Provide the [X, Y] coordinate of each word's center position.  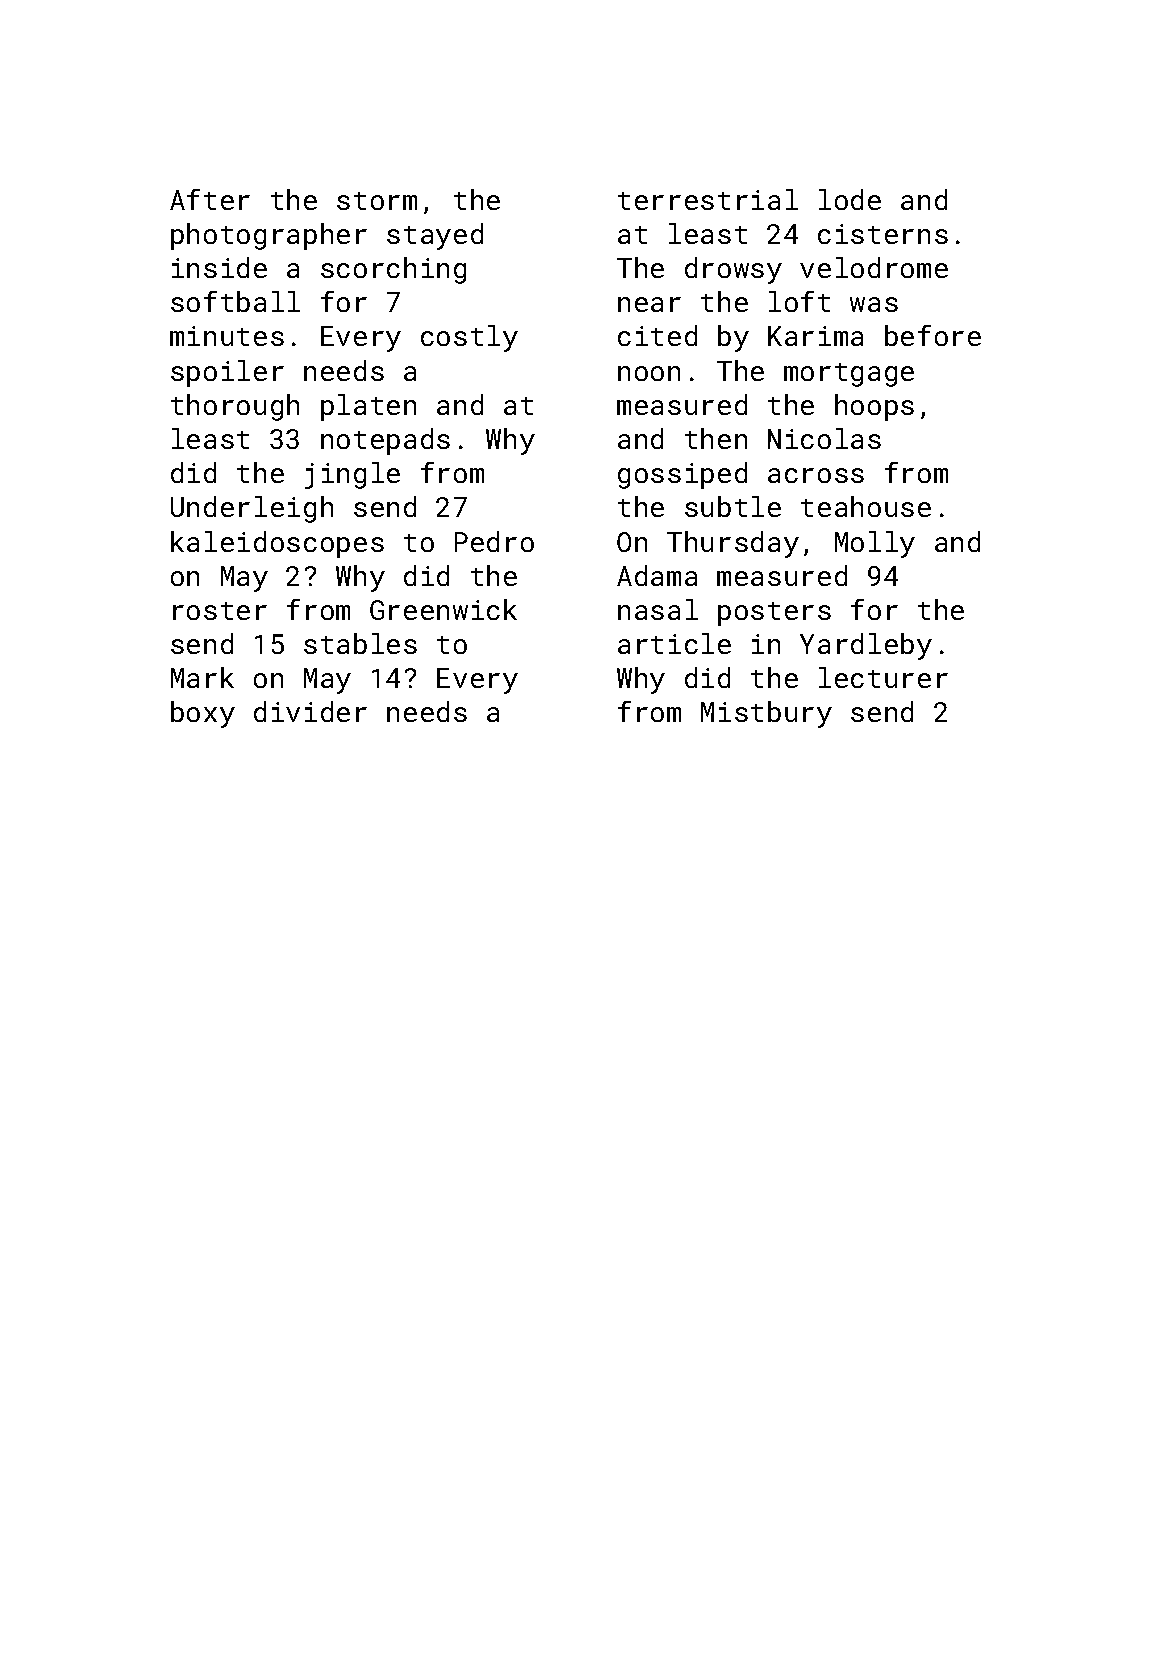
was [874, 304]
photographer [269, 236]
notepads [385, 441]
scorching [393, 270]
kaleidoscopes [277, 544]
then [716, 438]
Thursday [733, 544]
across [816, 475]
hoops [874, 407]
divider [310, 711]
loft [799, 301]
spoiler [227, 373]
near [649, 304]
